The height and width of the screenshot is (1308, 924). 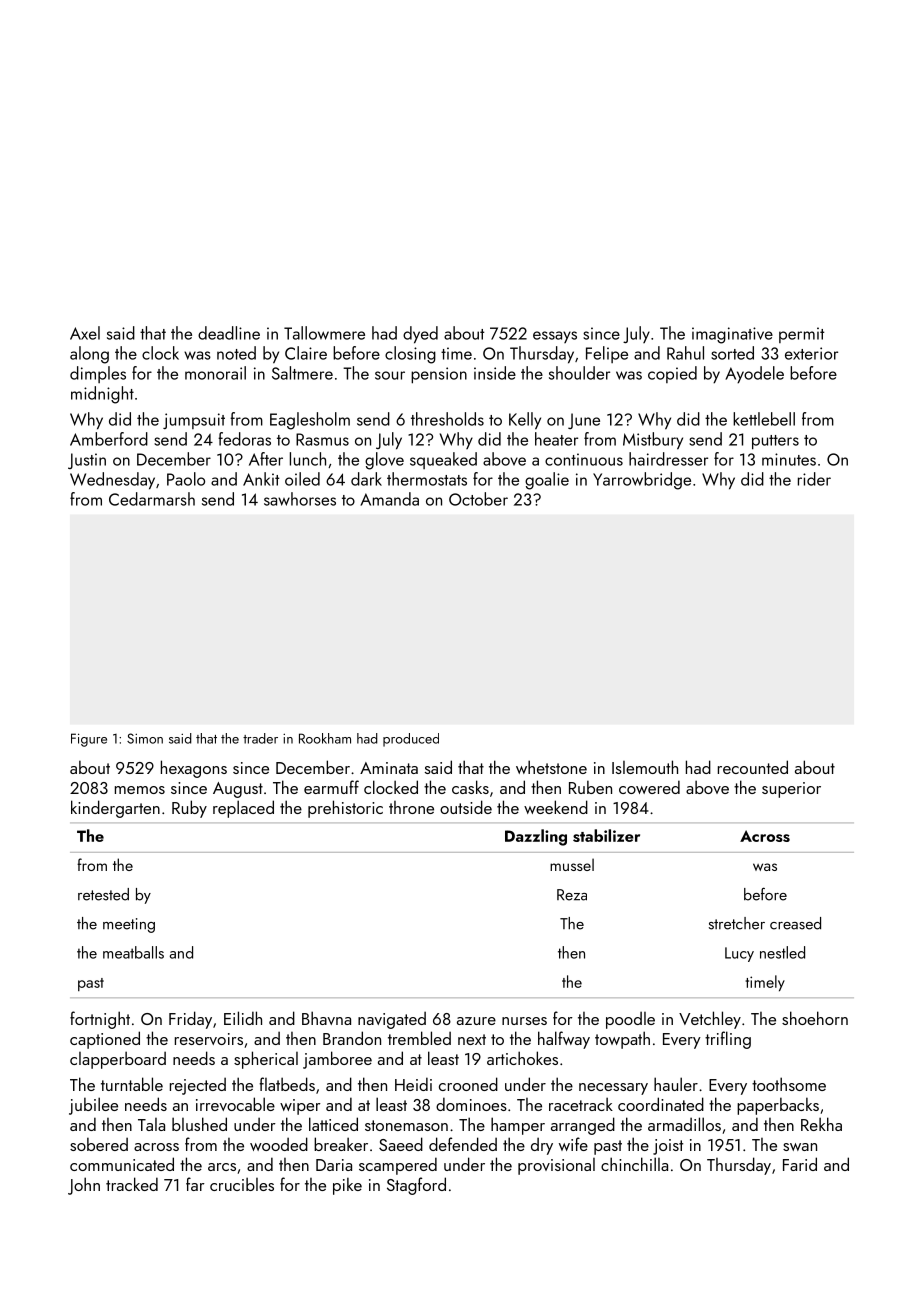 What do you see at coordinates (300, 1107) in the screenshot?
I see `wiper` at bounding box center [300, 1107].
